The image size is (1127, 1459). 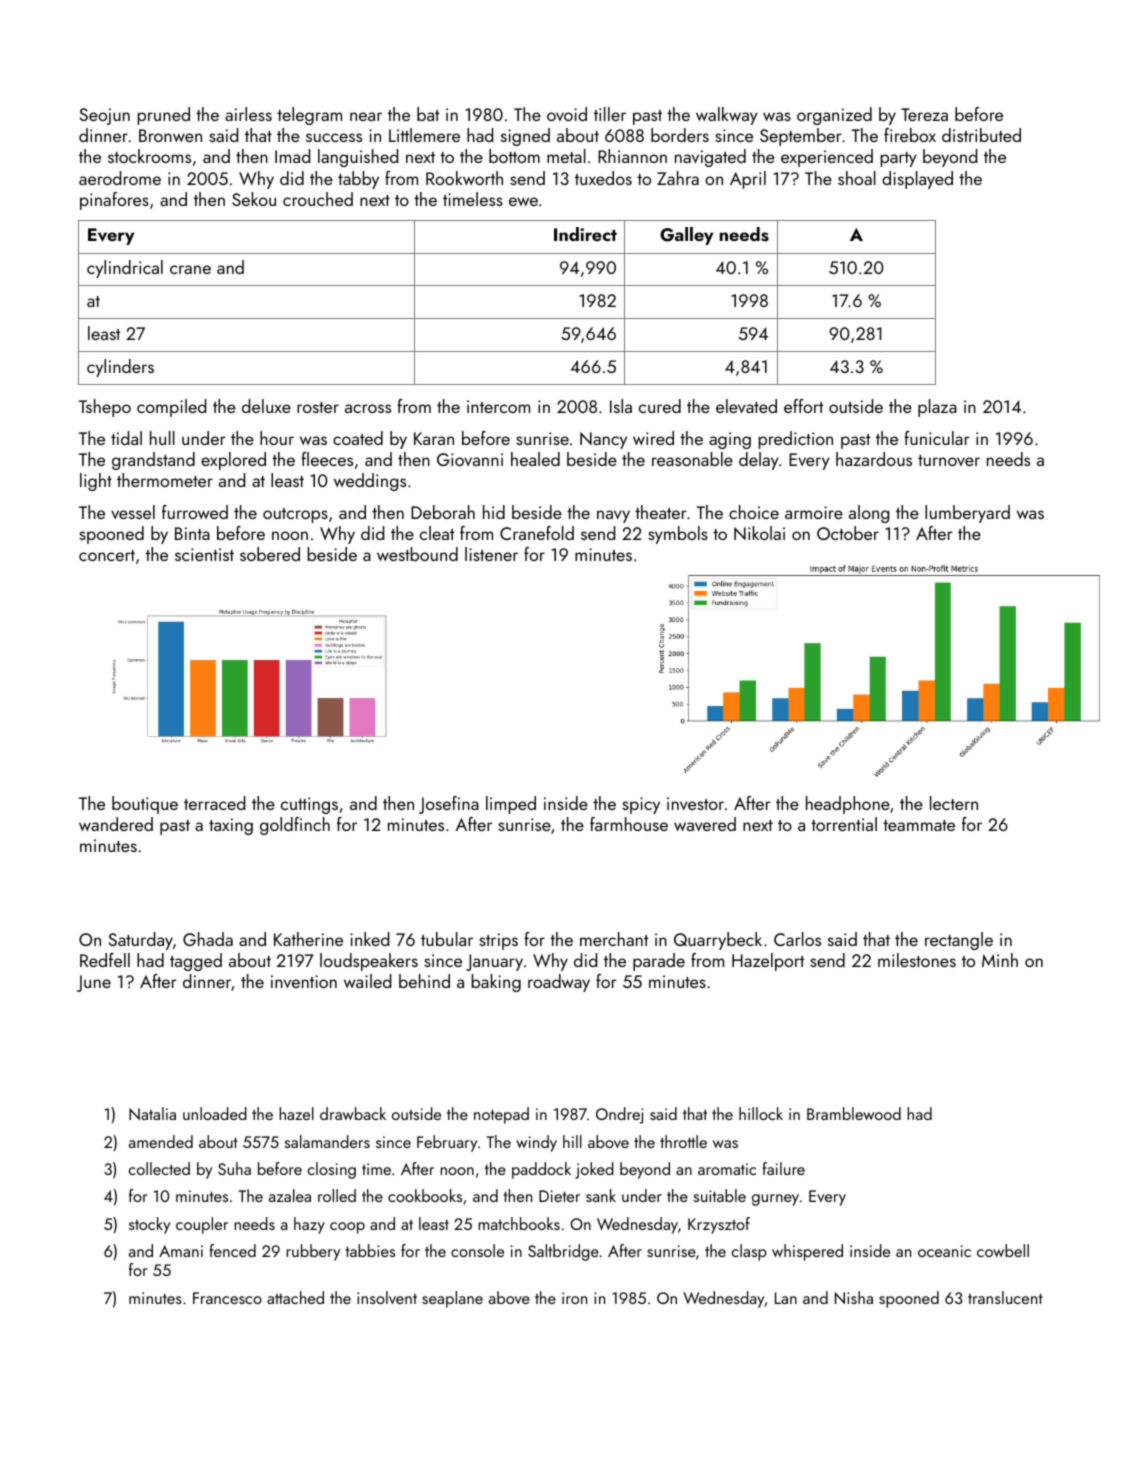 What do you see at coordinates (295, 1297) in the document?
I see `attached` at bounding box center [295, 1297].
